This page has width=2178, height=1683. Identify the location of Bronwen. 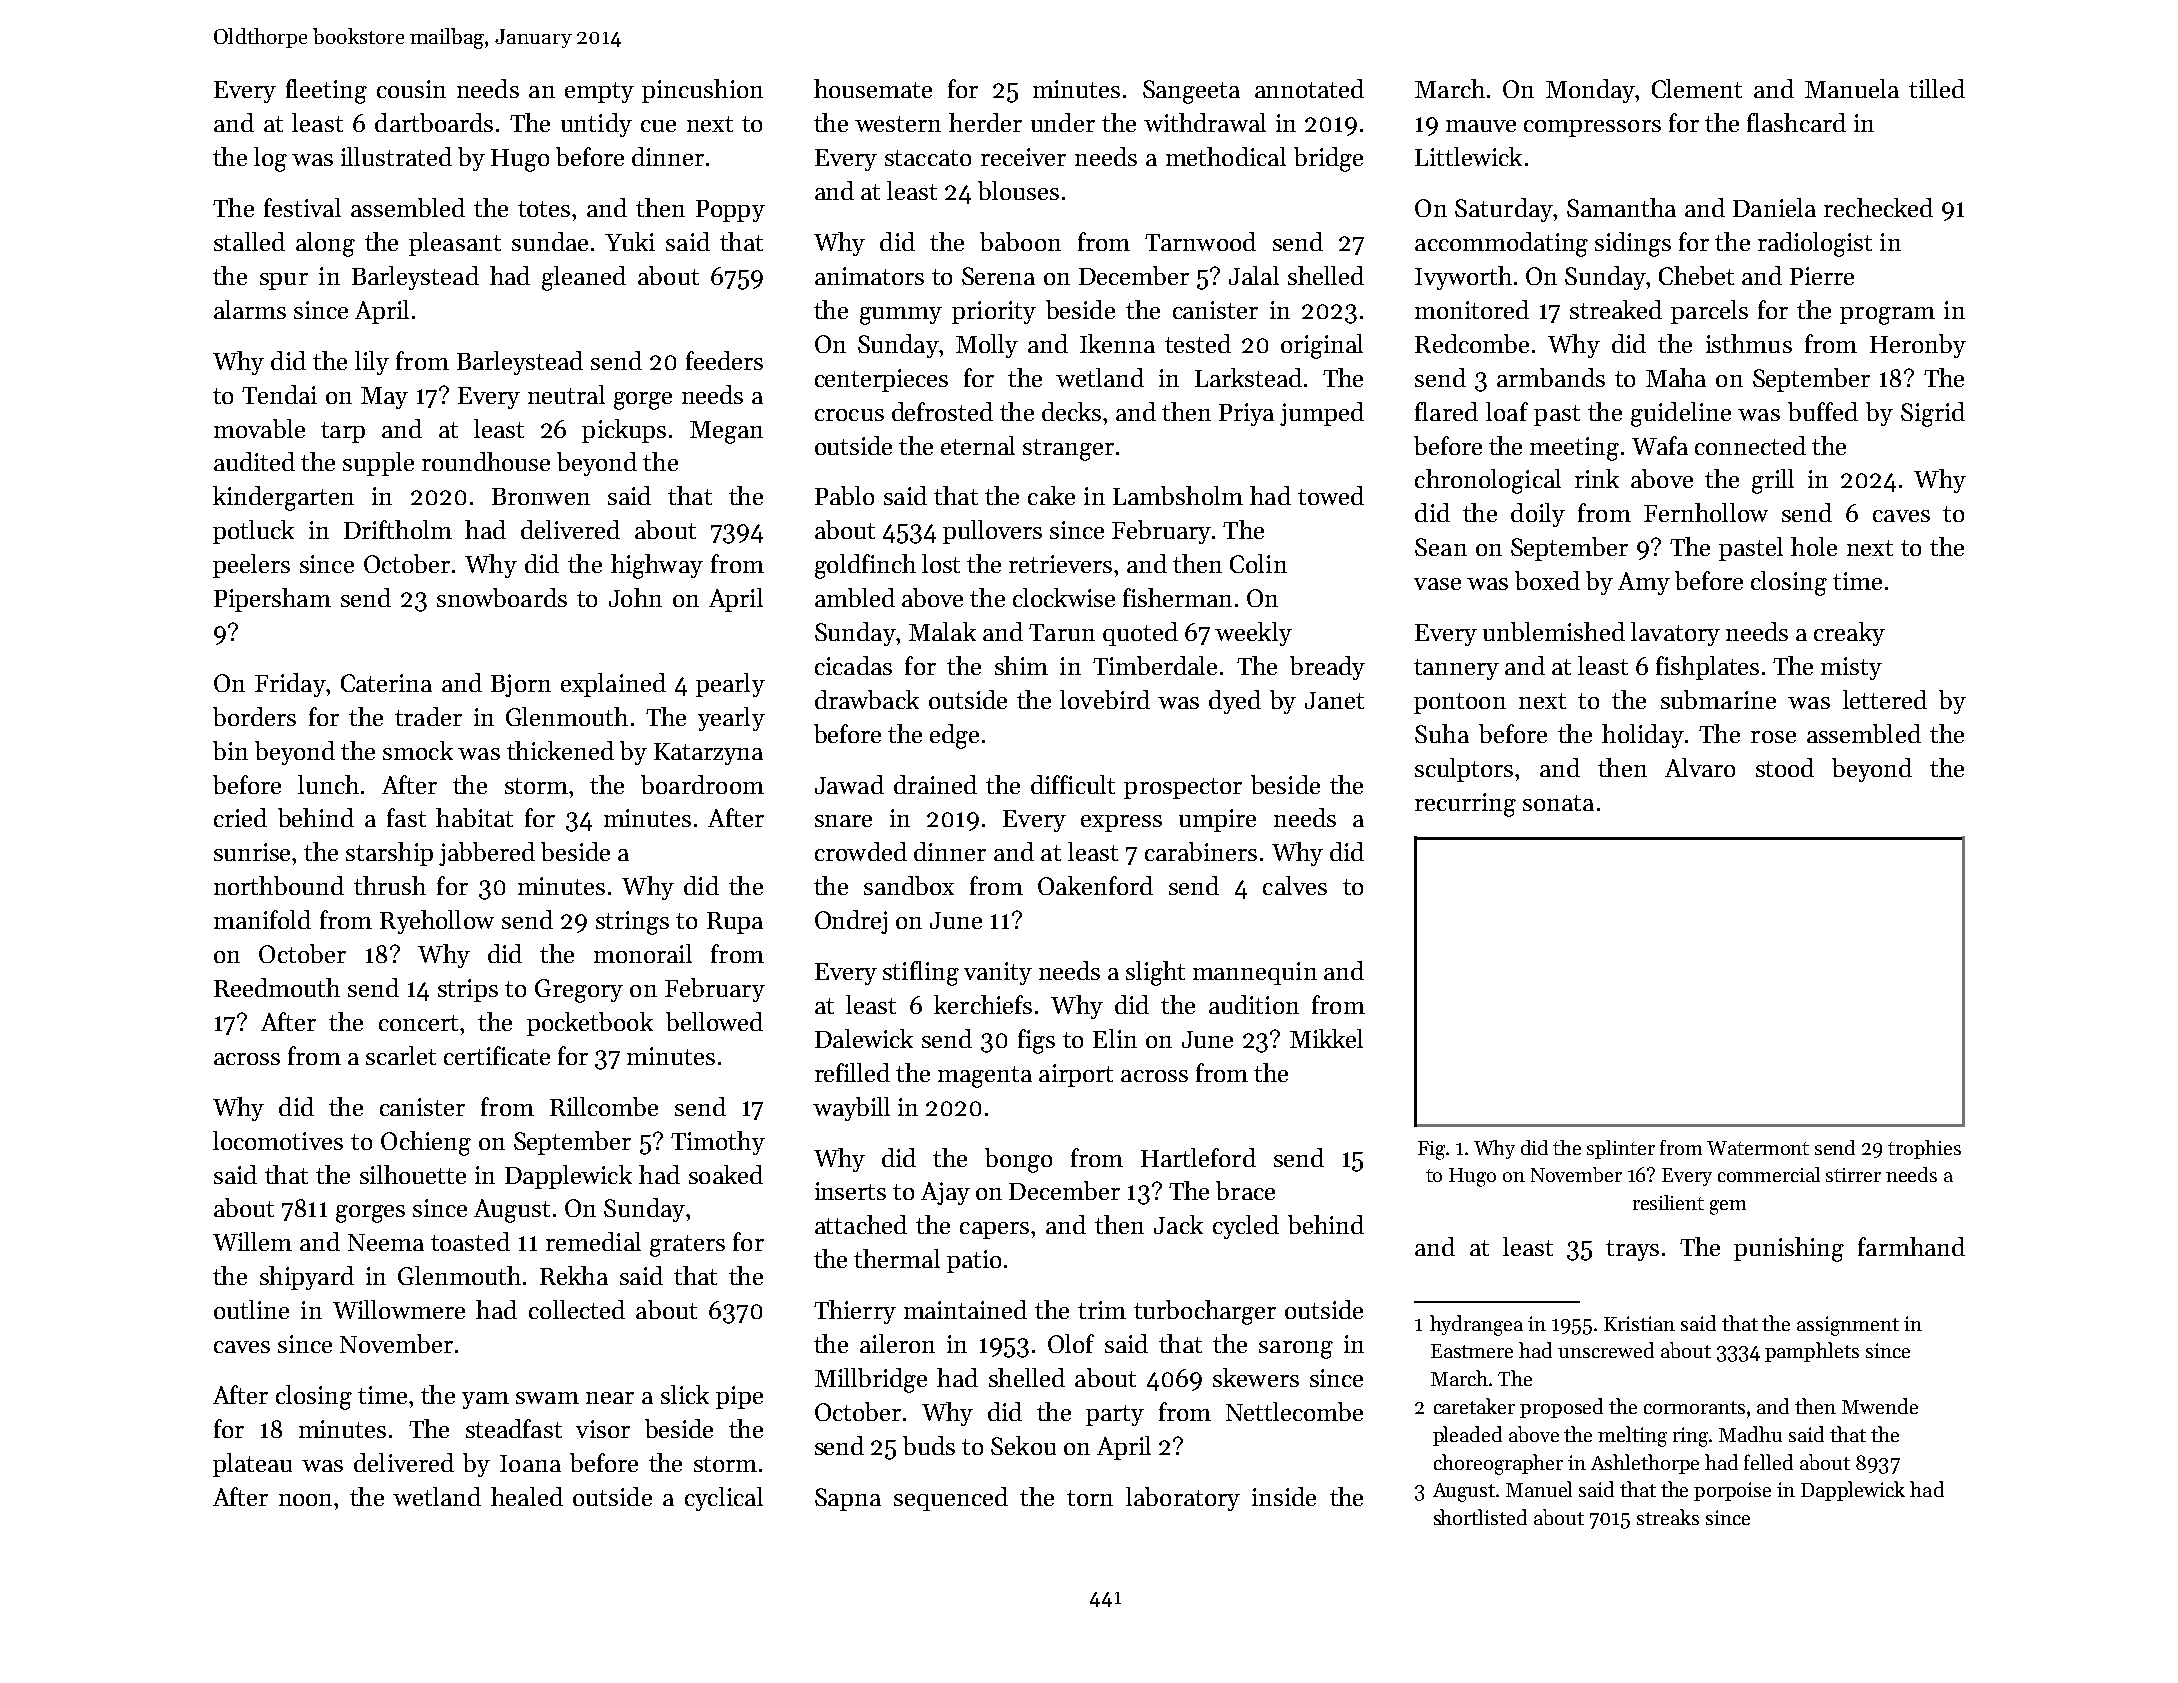
(541, 496).
